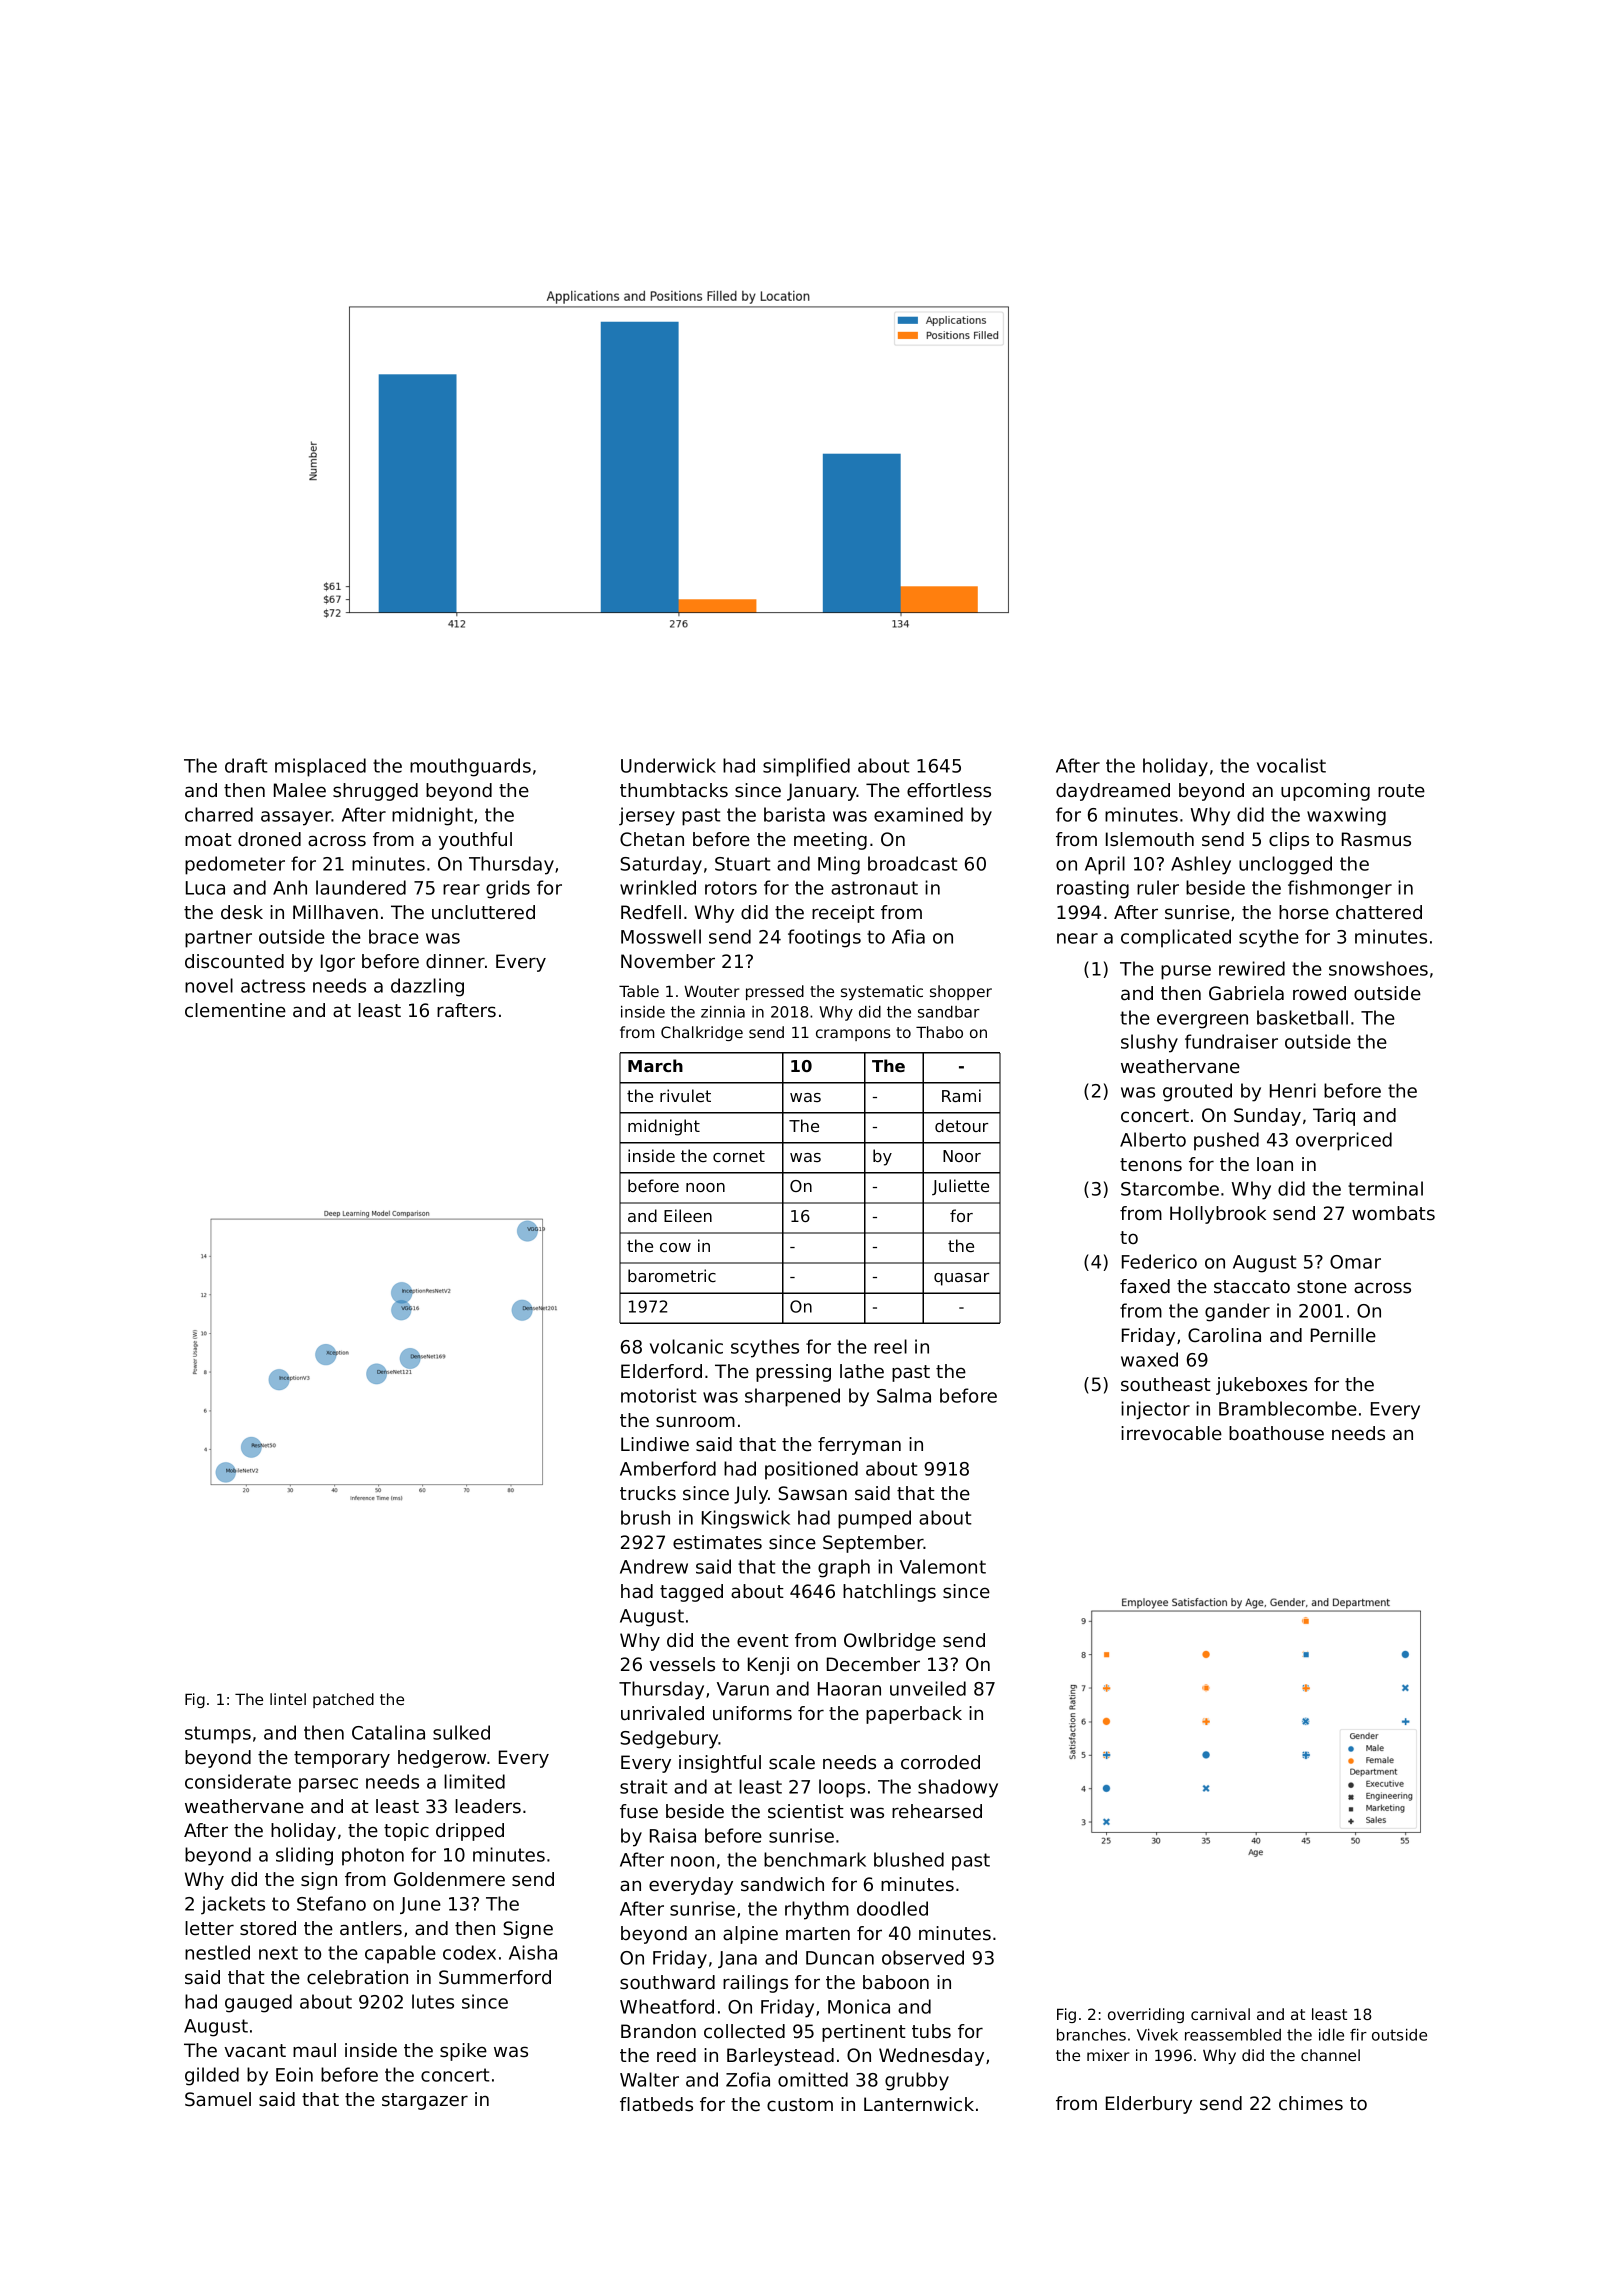 Image resolution: width=1620 pixels, height=2292 pixels. I want to click on sulked, so click(461, 1732).
